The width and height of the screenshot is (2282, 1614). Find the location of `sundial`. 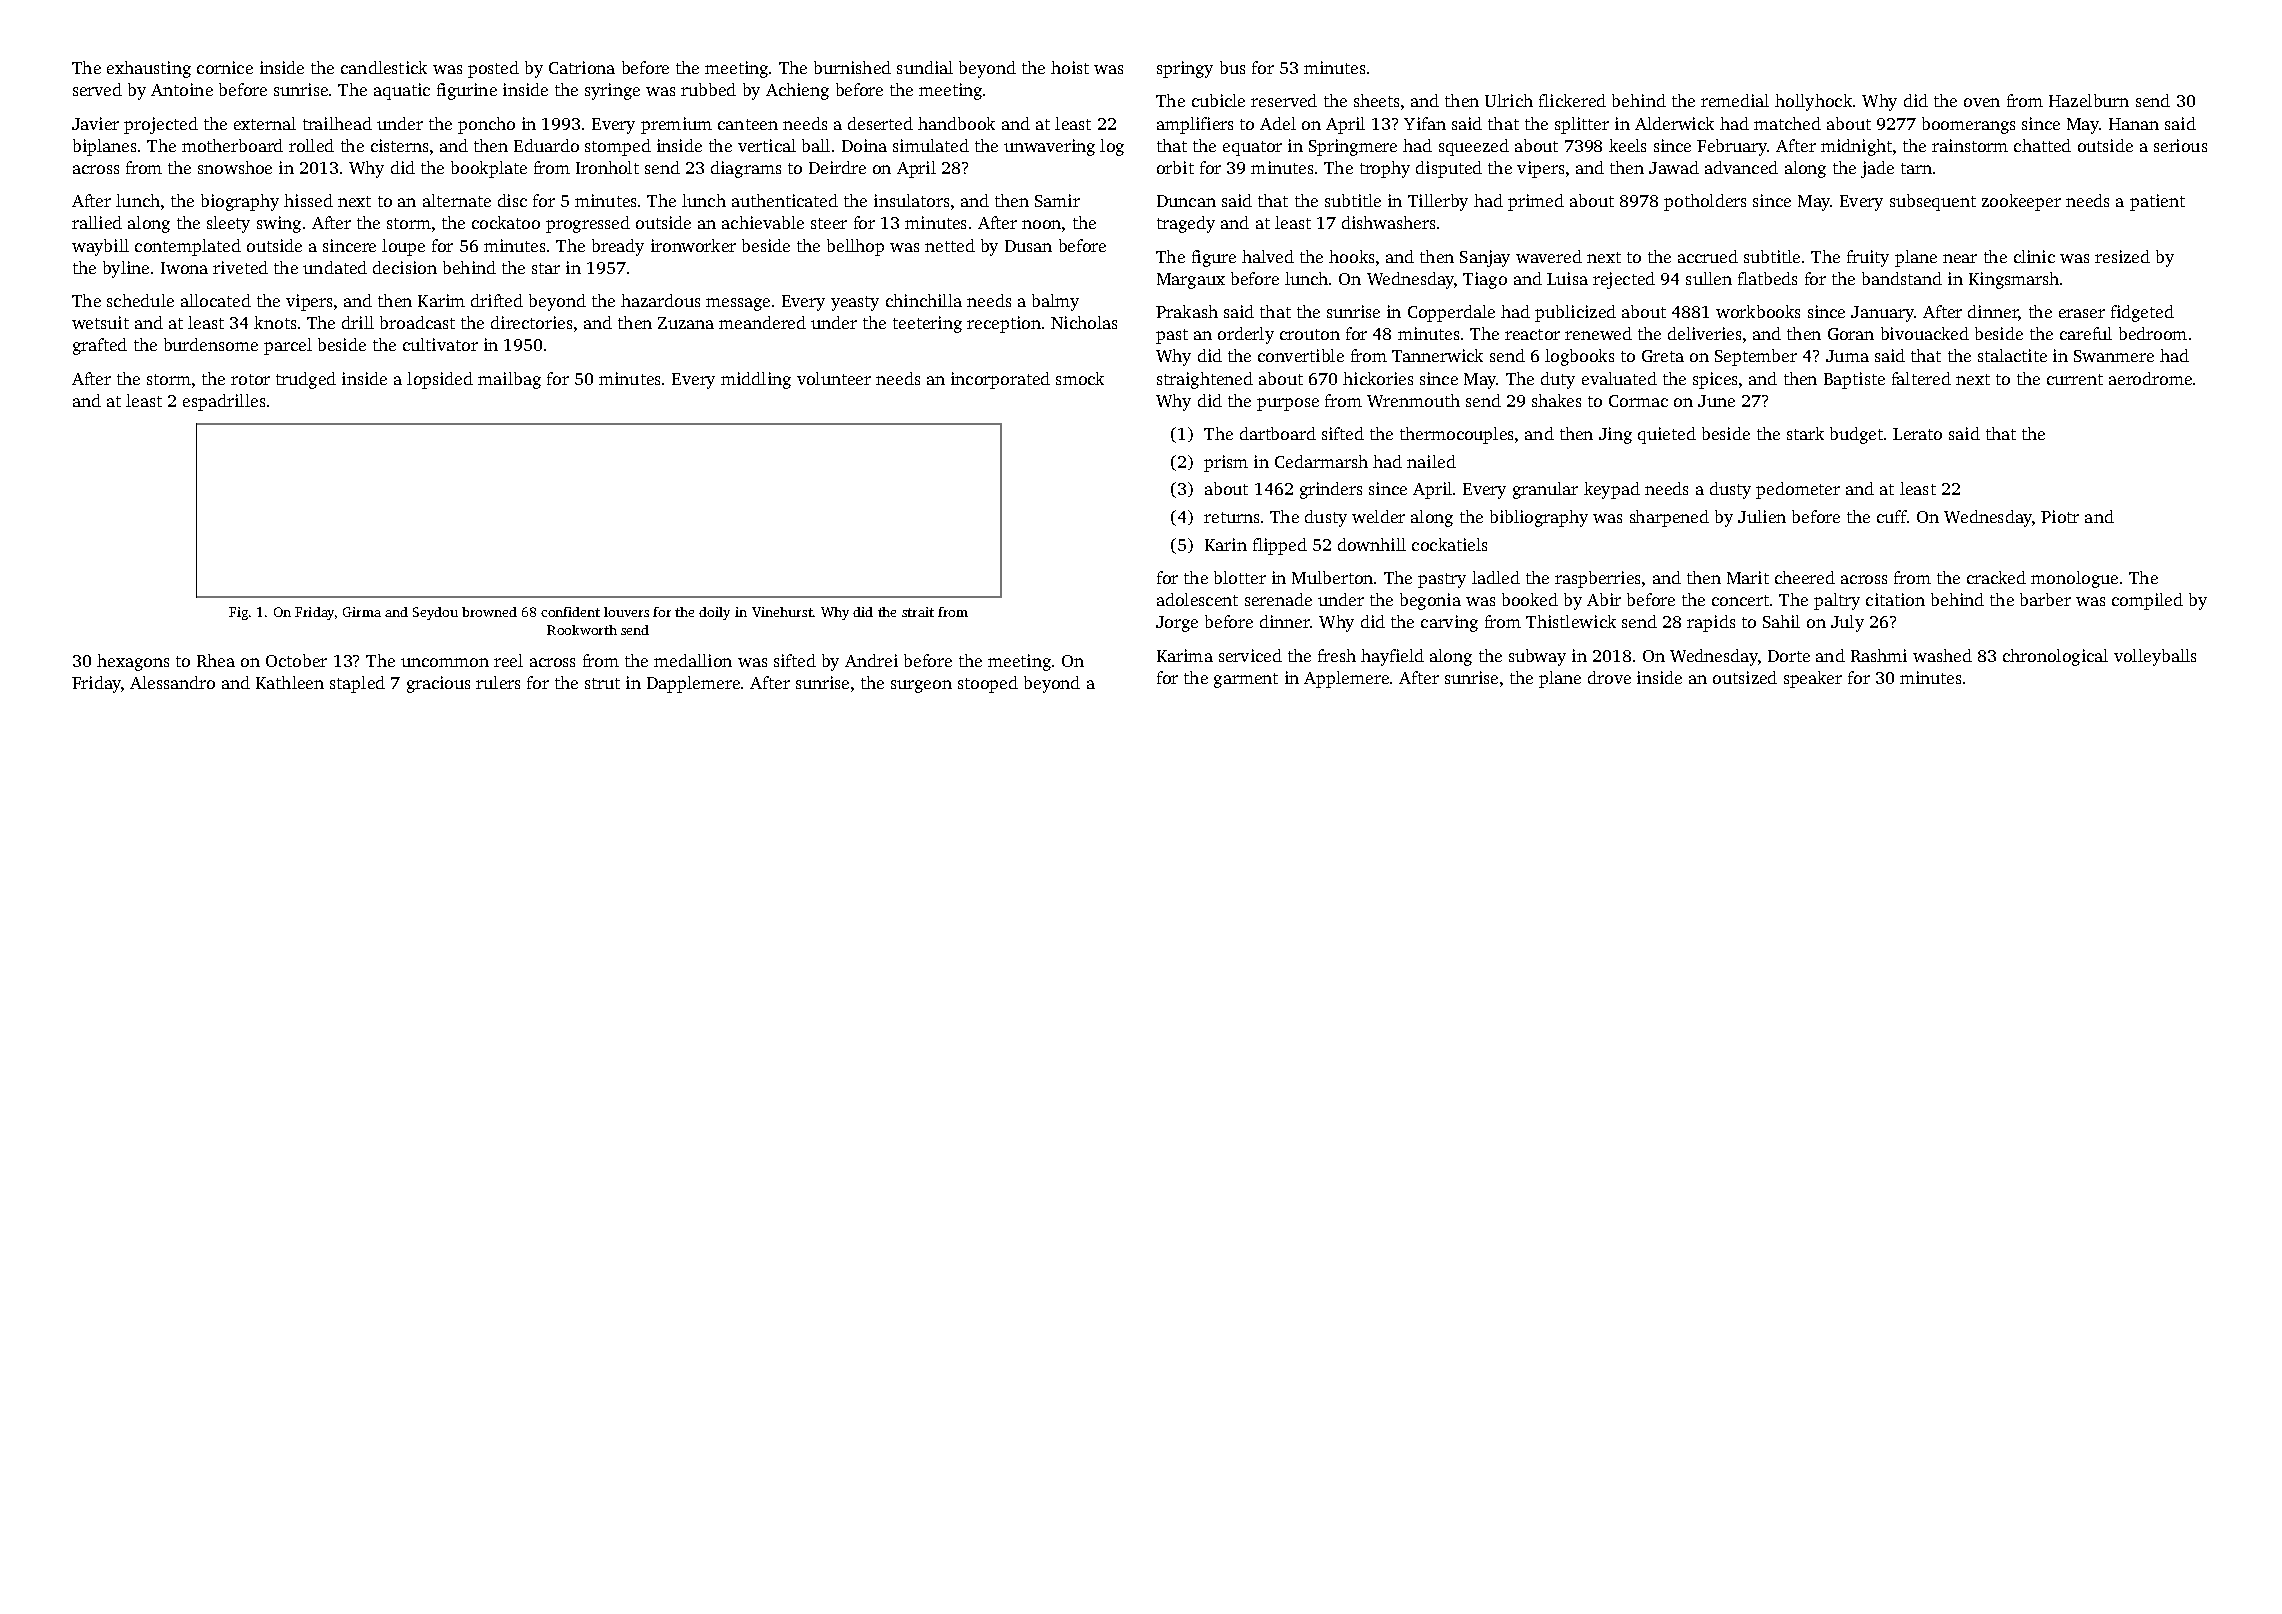

sundial is located at coordinates (925, 67).
